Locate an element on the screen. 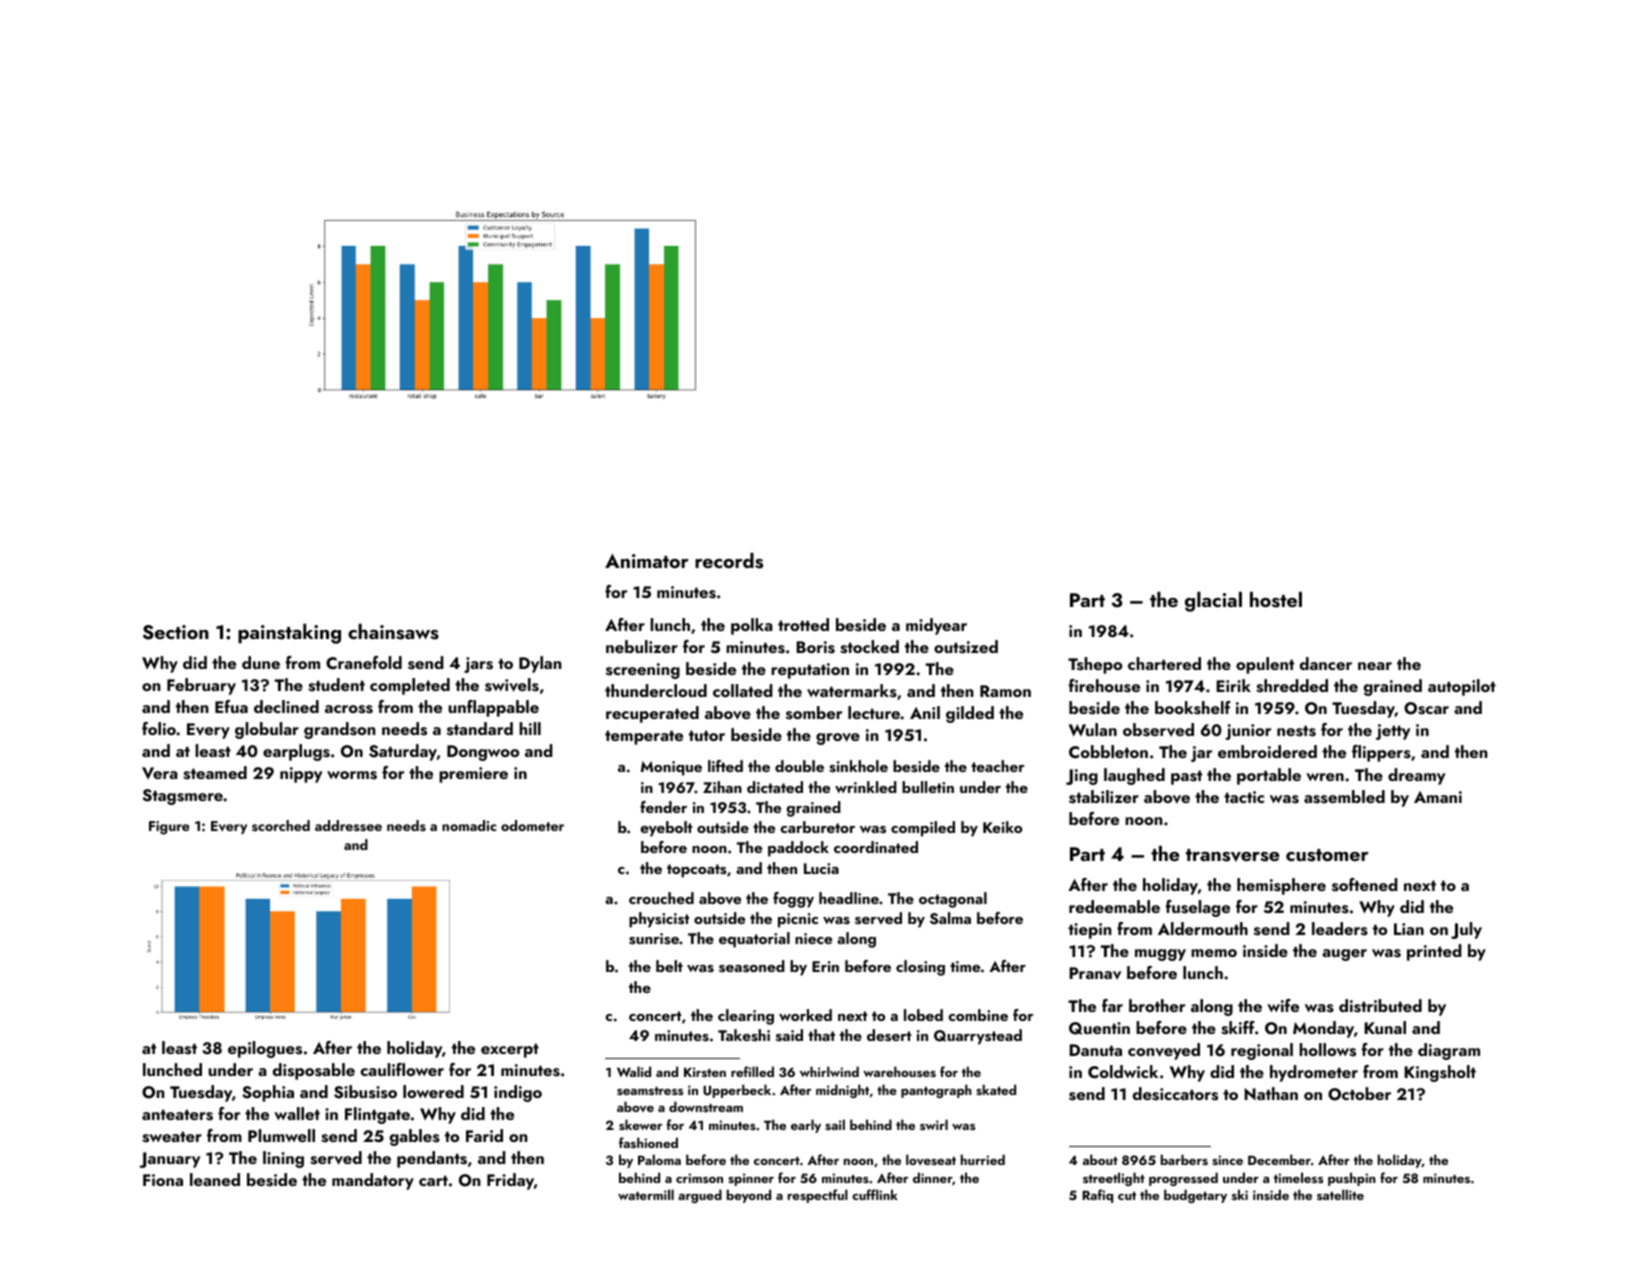  Vera is located at coordinates (160, 773).
